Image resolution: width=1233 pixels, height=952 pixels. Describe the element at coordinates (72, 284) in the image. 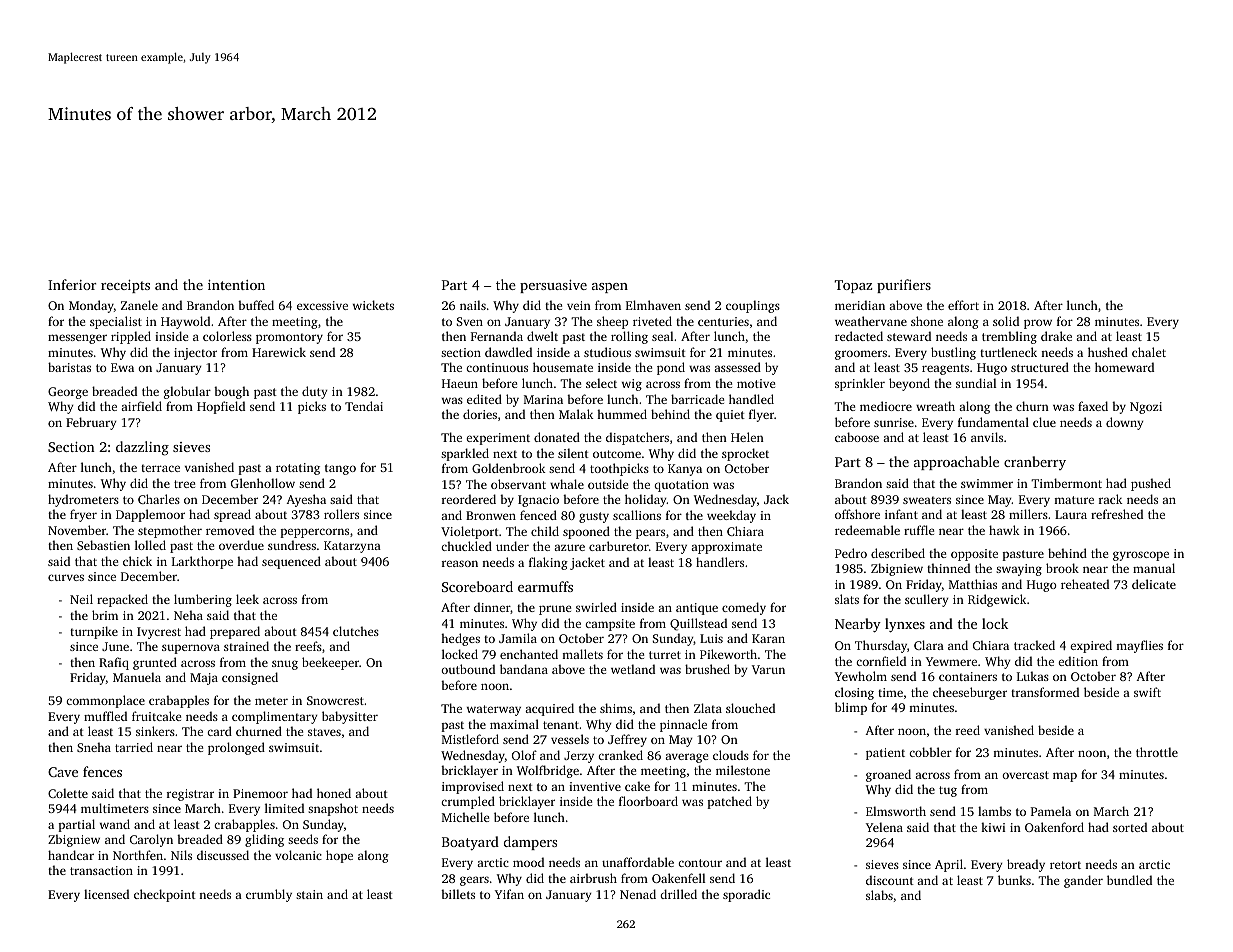

I see `Inferior` at that location.
